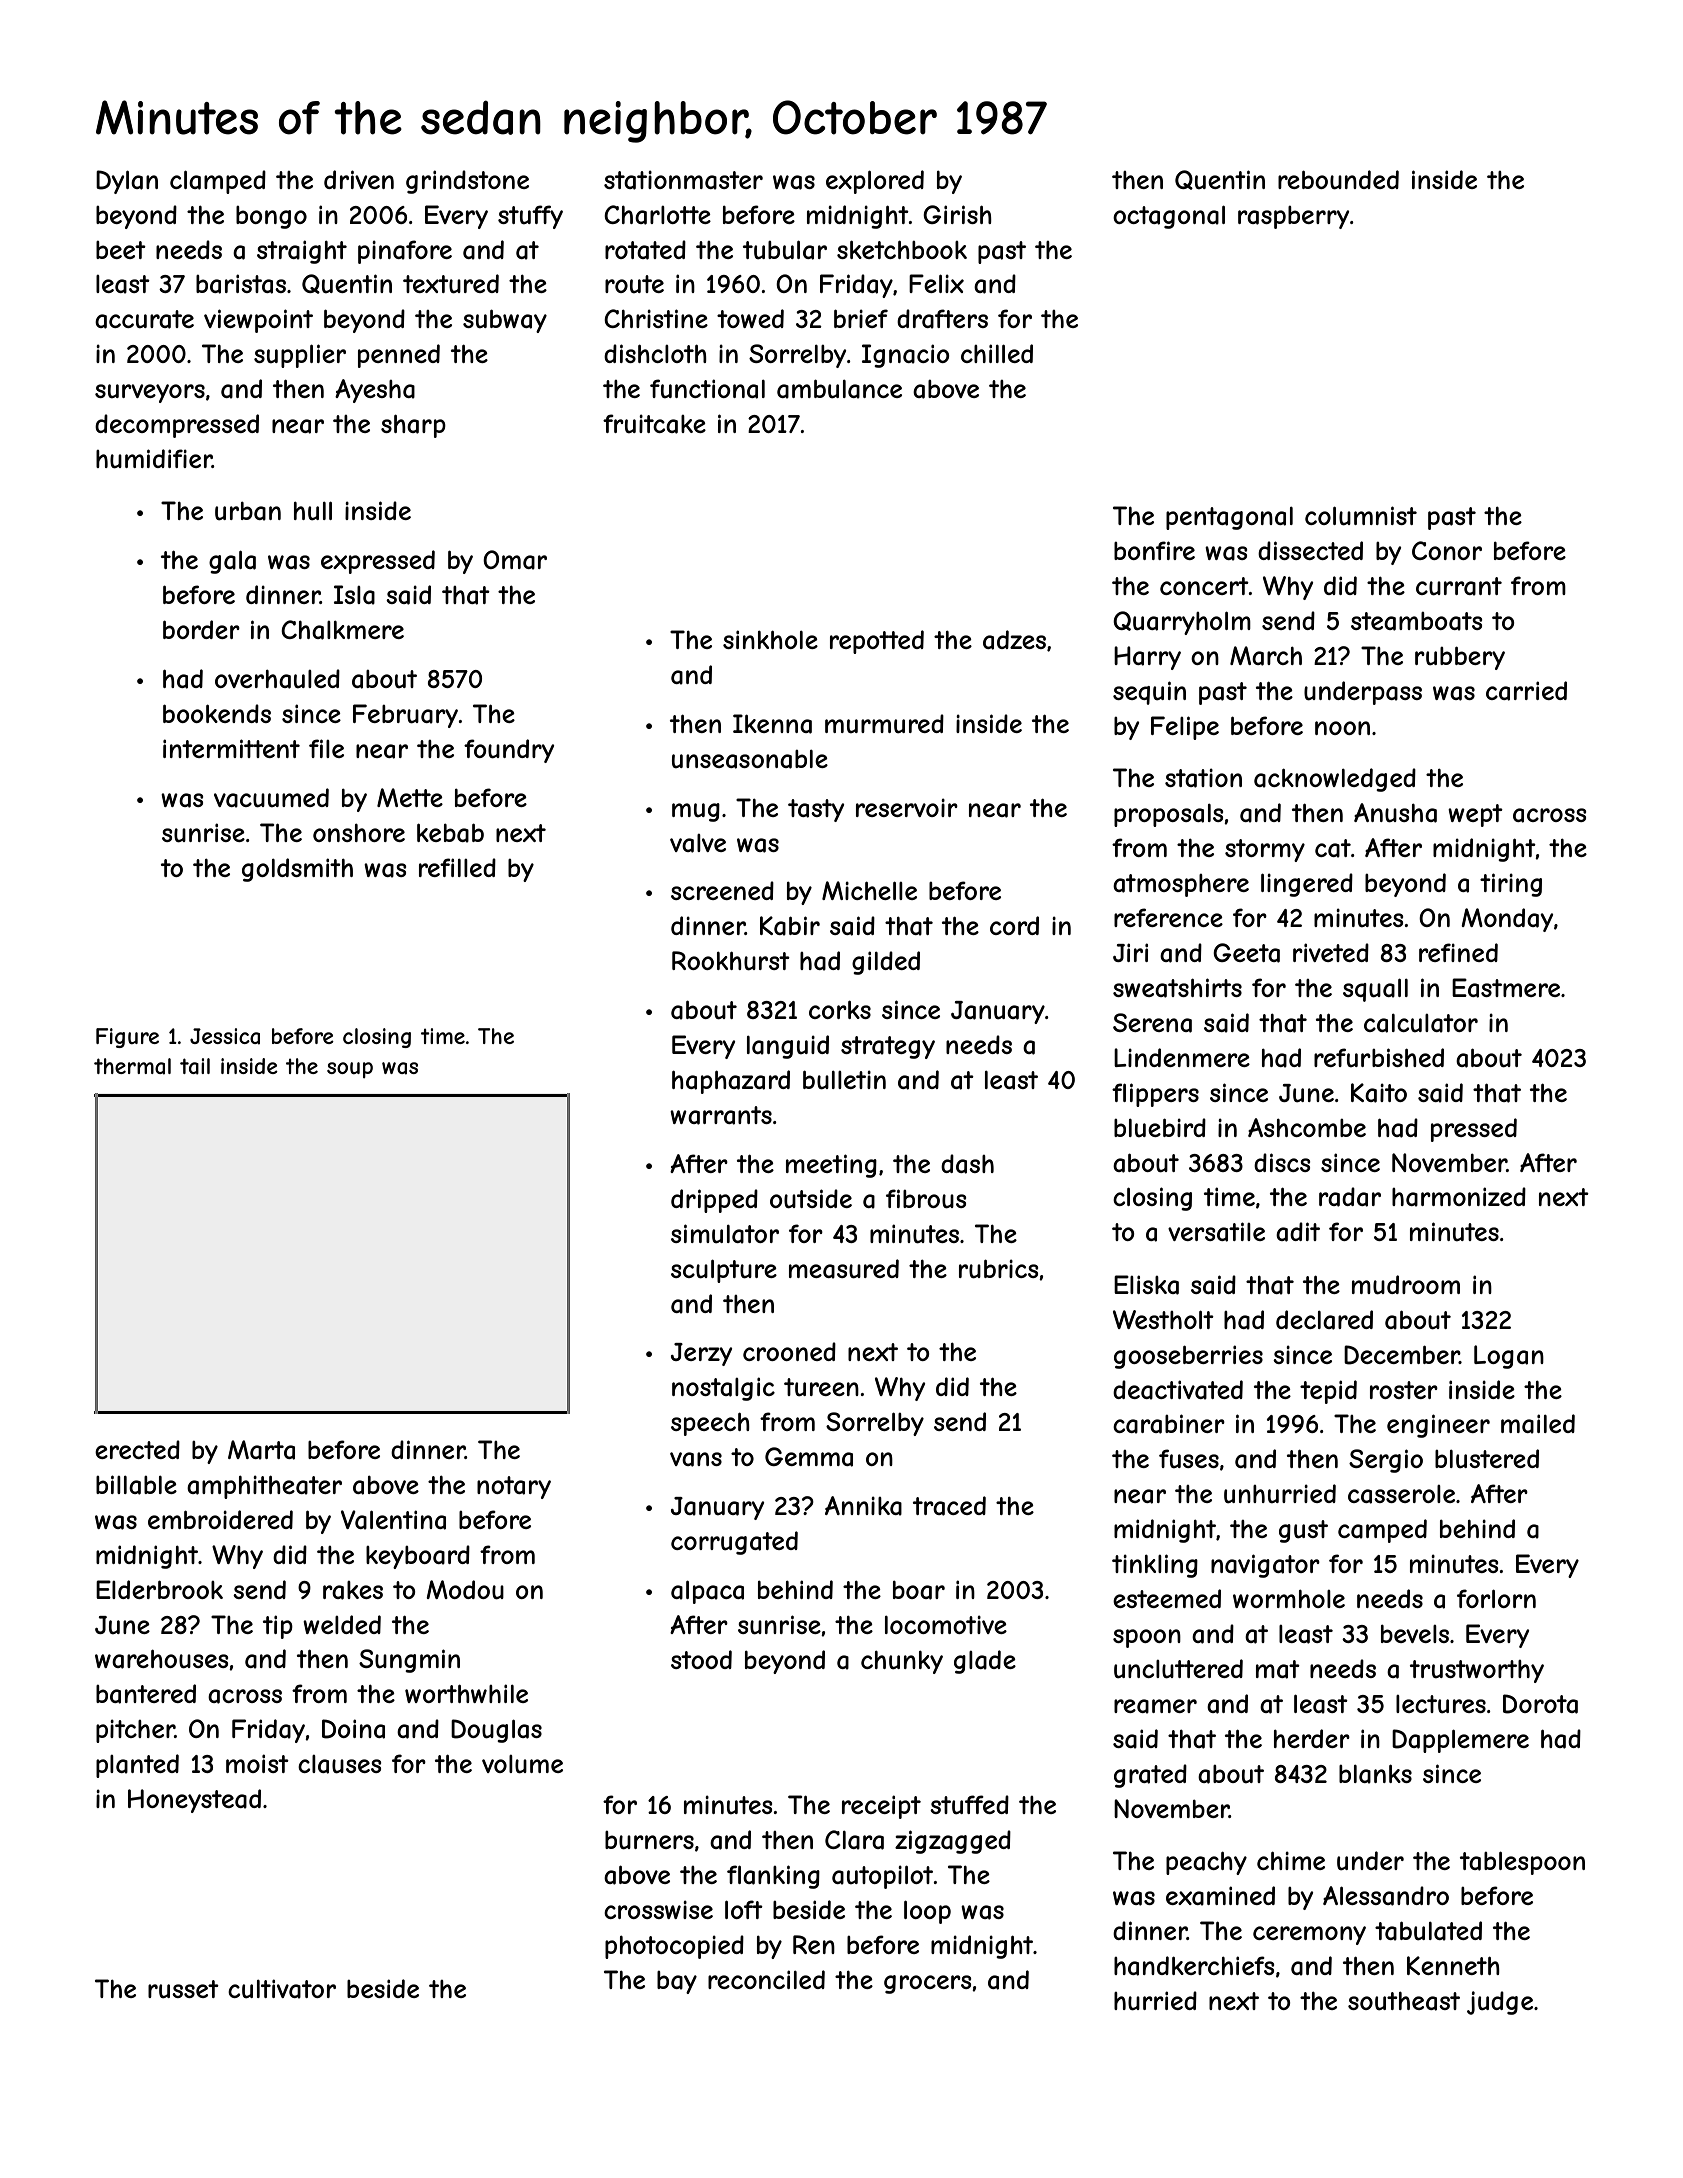 The width and height of the screenshot is (1683, 2178). Describe the element at coordinates (770, 639) in the screenshot. I see `sinkhole` at that location.
